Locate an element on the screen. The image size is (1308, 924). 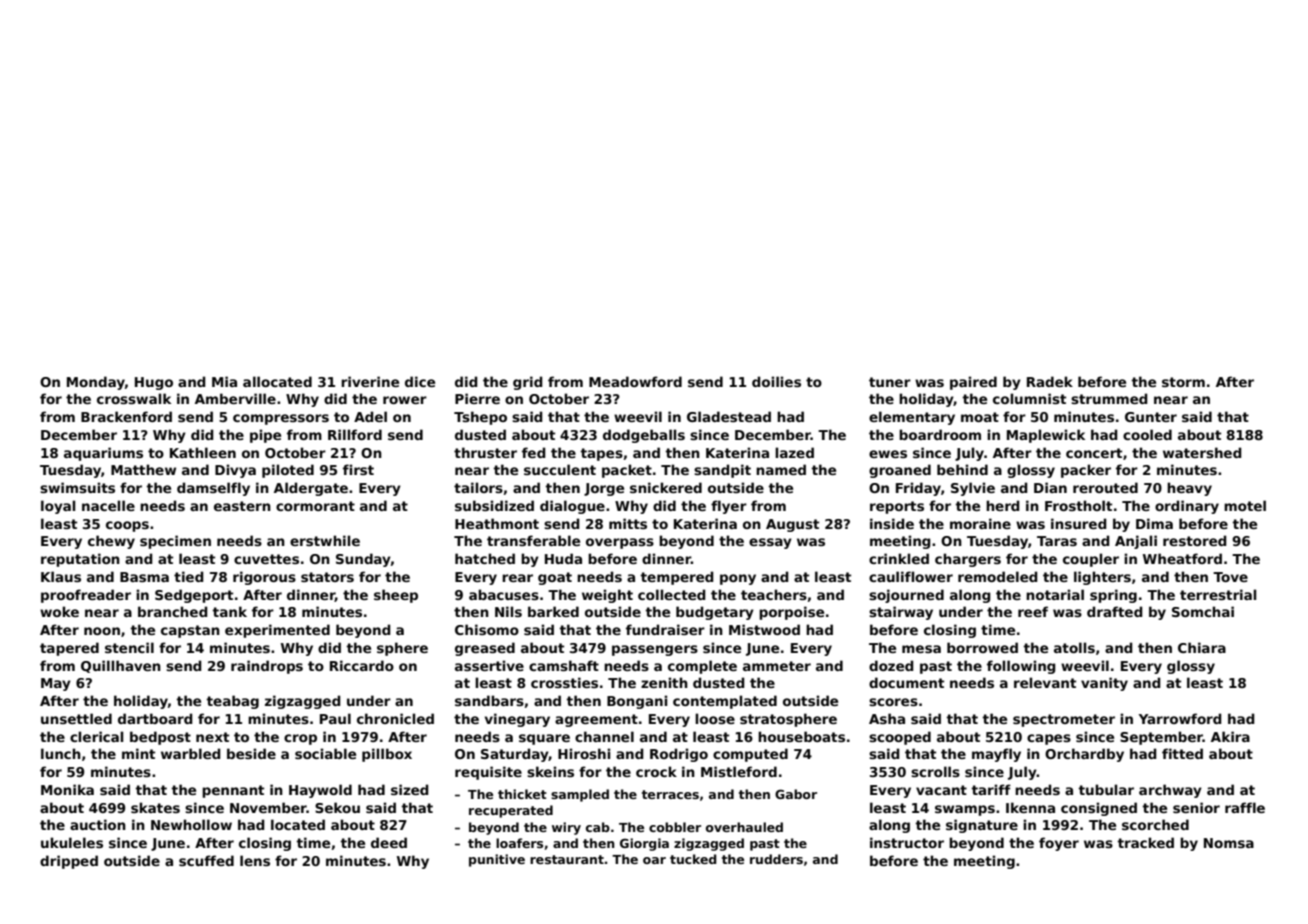
watershed is located at coordinates (1202, 452).
